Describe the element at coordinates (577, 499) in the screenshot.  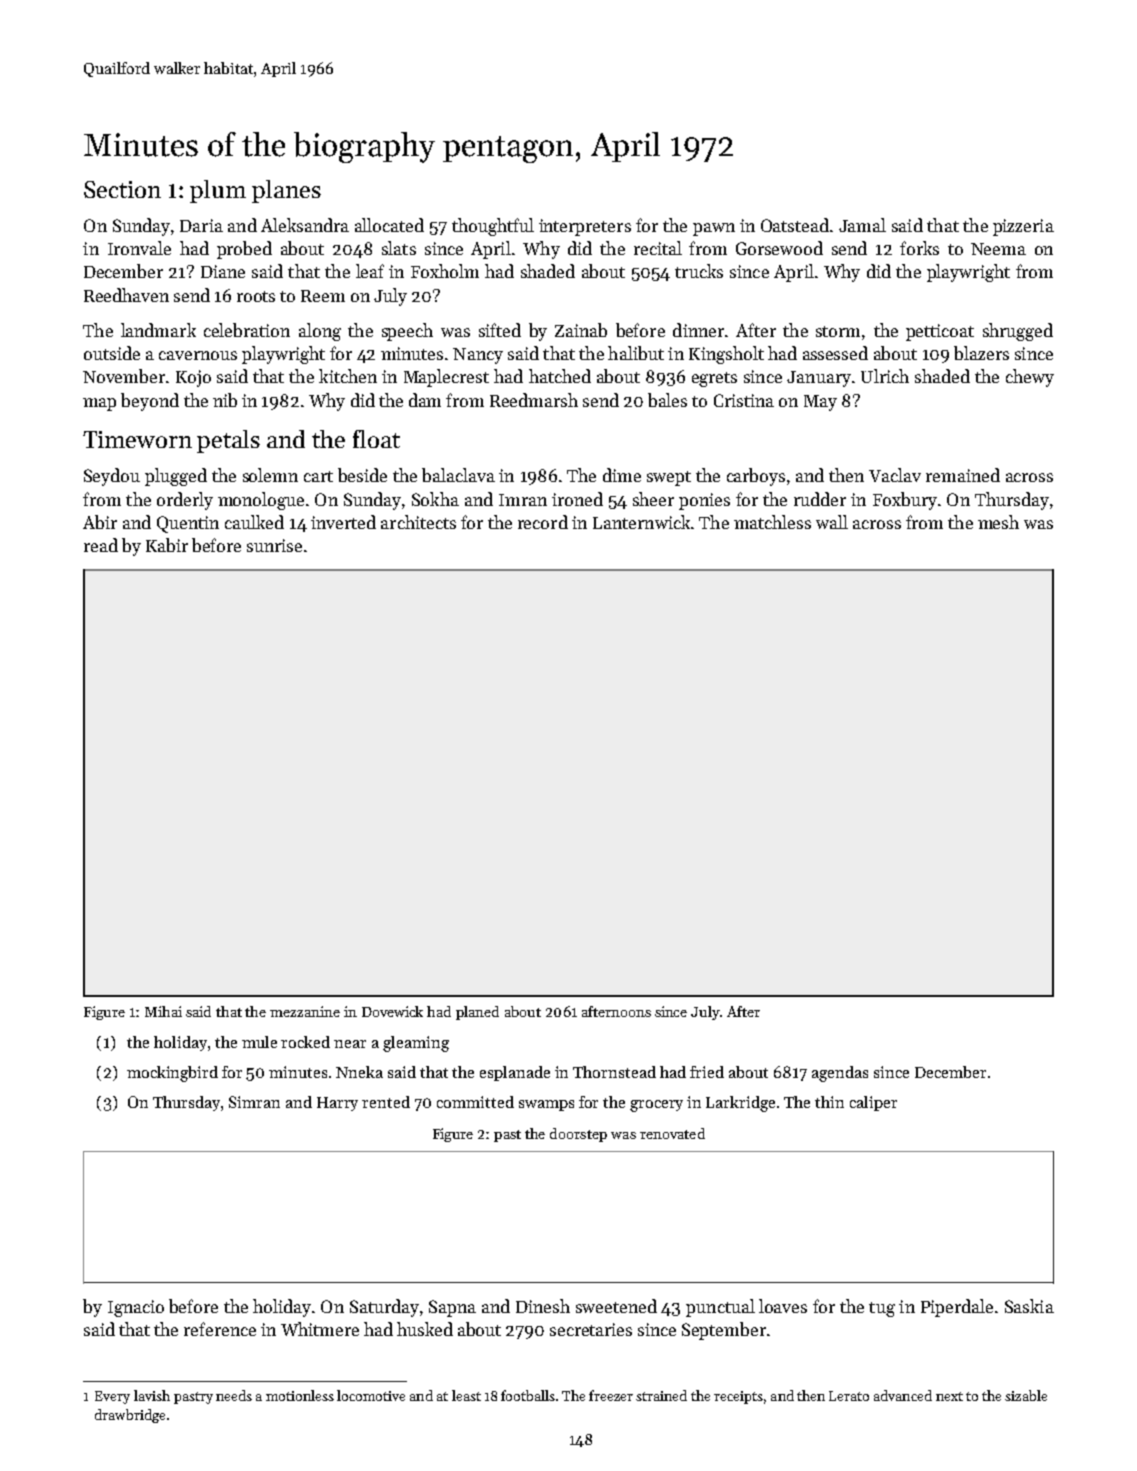
I see `ironed` at that location.
